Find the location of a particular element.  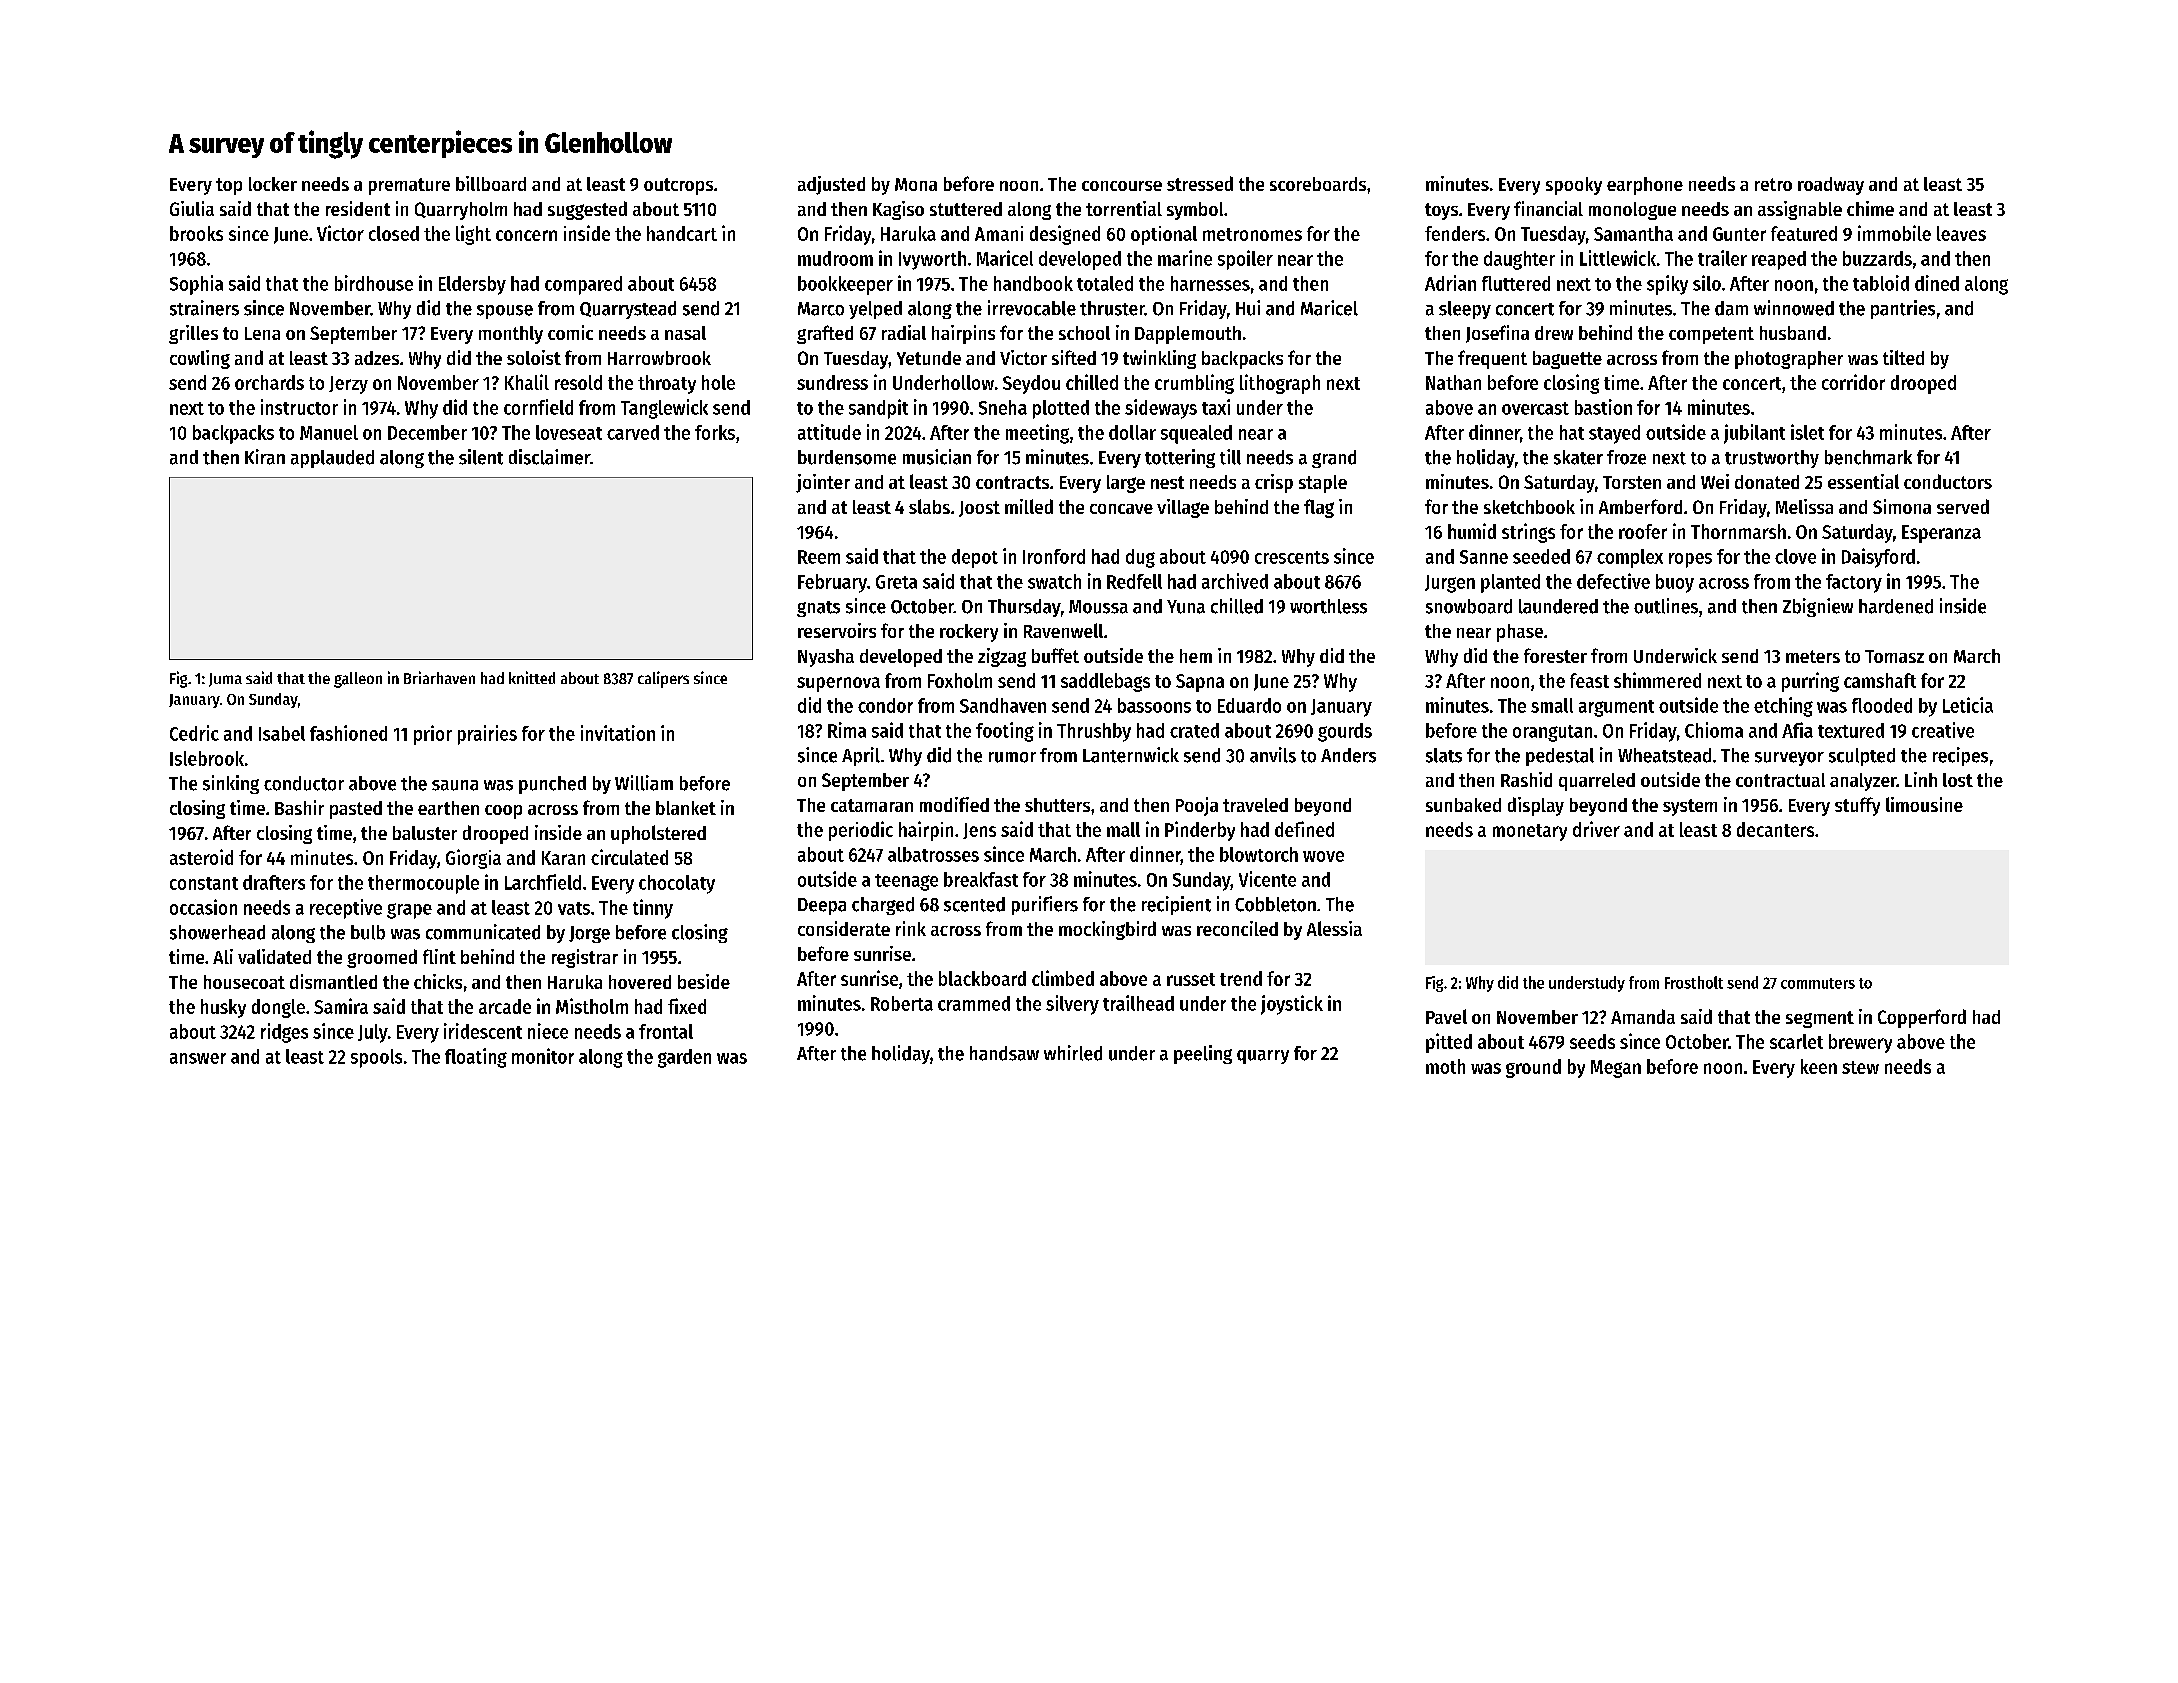

Juma is located at coordinates (225, 680).
